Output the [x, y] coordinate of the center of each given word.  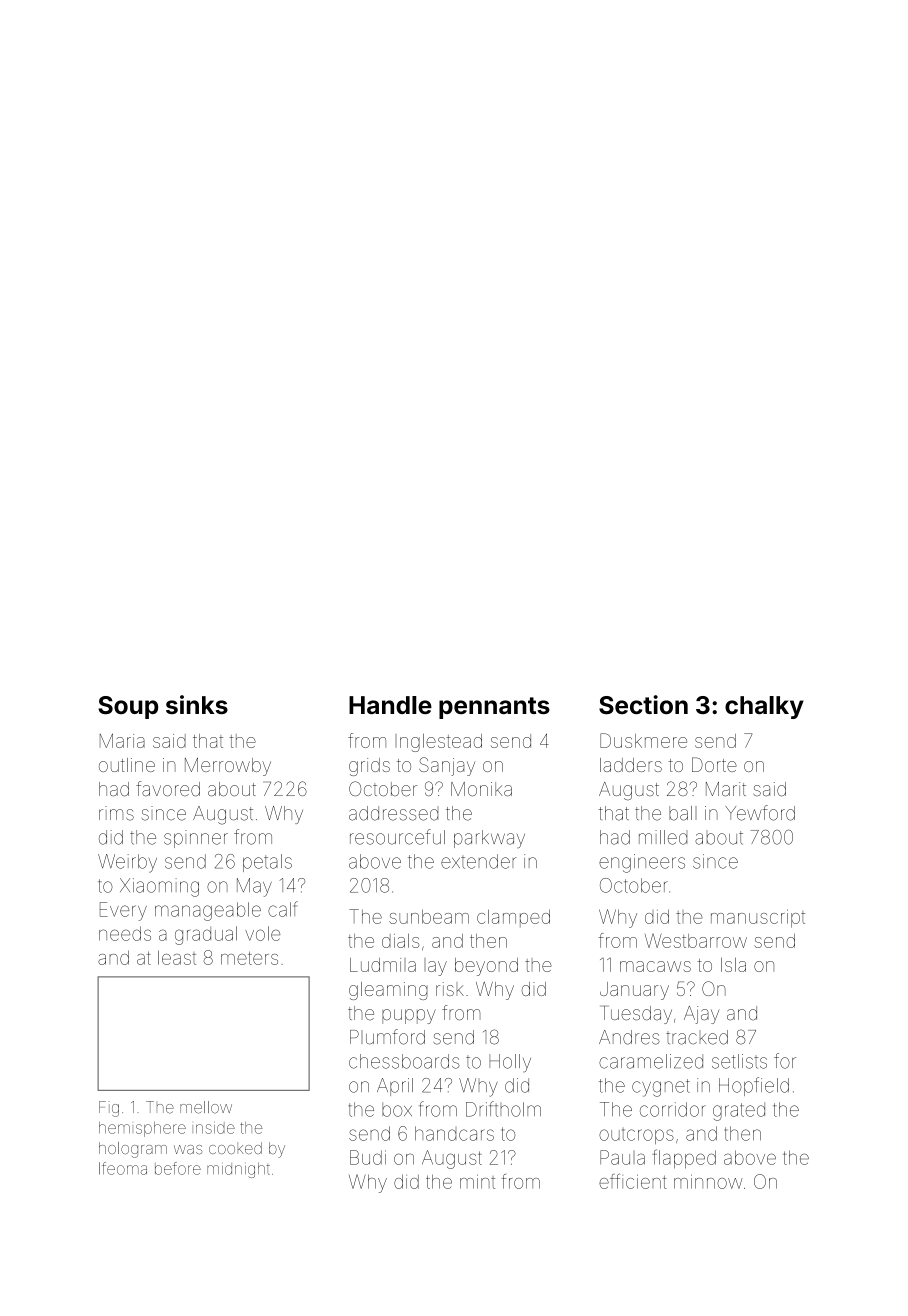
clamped [513, 918]
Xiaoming [159, 887]
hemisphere [142, 1129]
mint [477, 1181]
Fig [109, 1109]
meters [249, 958]
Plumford [387, 1037]
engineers [642, 863]
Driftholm [503, 1109]
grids [369, 767]
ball [683, 813]
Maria [122, 740]
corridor [673, 1109]
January [634, 991]
